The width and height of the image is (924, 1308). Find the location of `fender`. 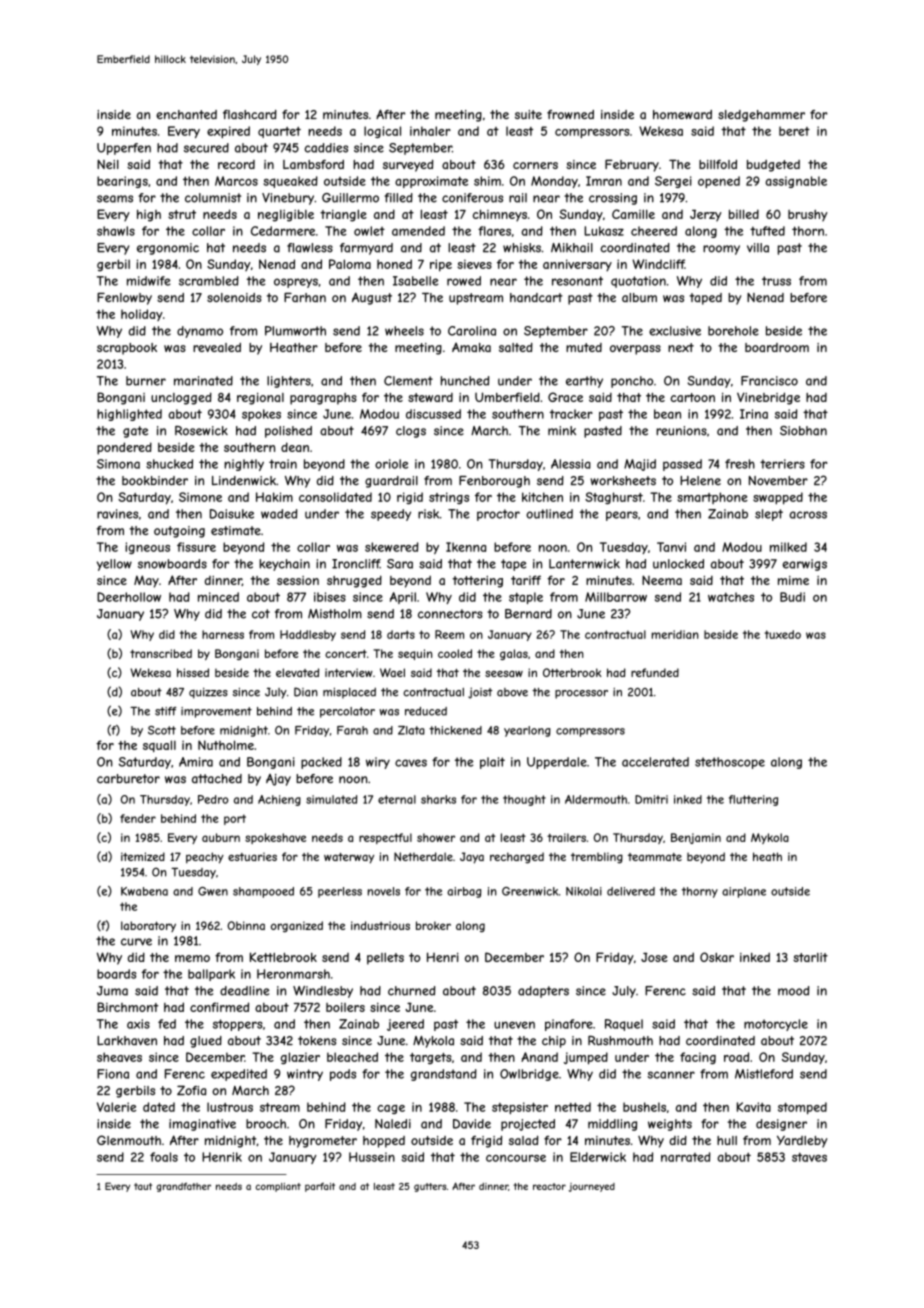

fender is located at coordinates (138, 818).
